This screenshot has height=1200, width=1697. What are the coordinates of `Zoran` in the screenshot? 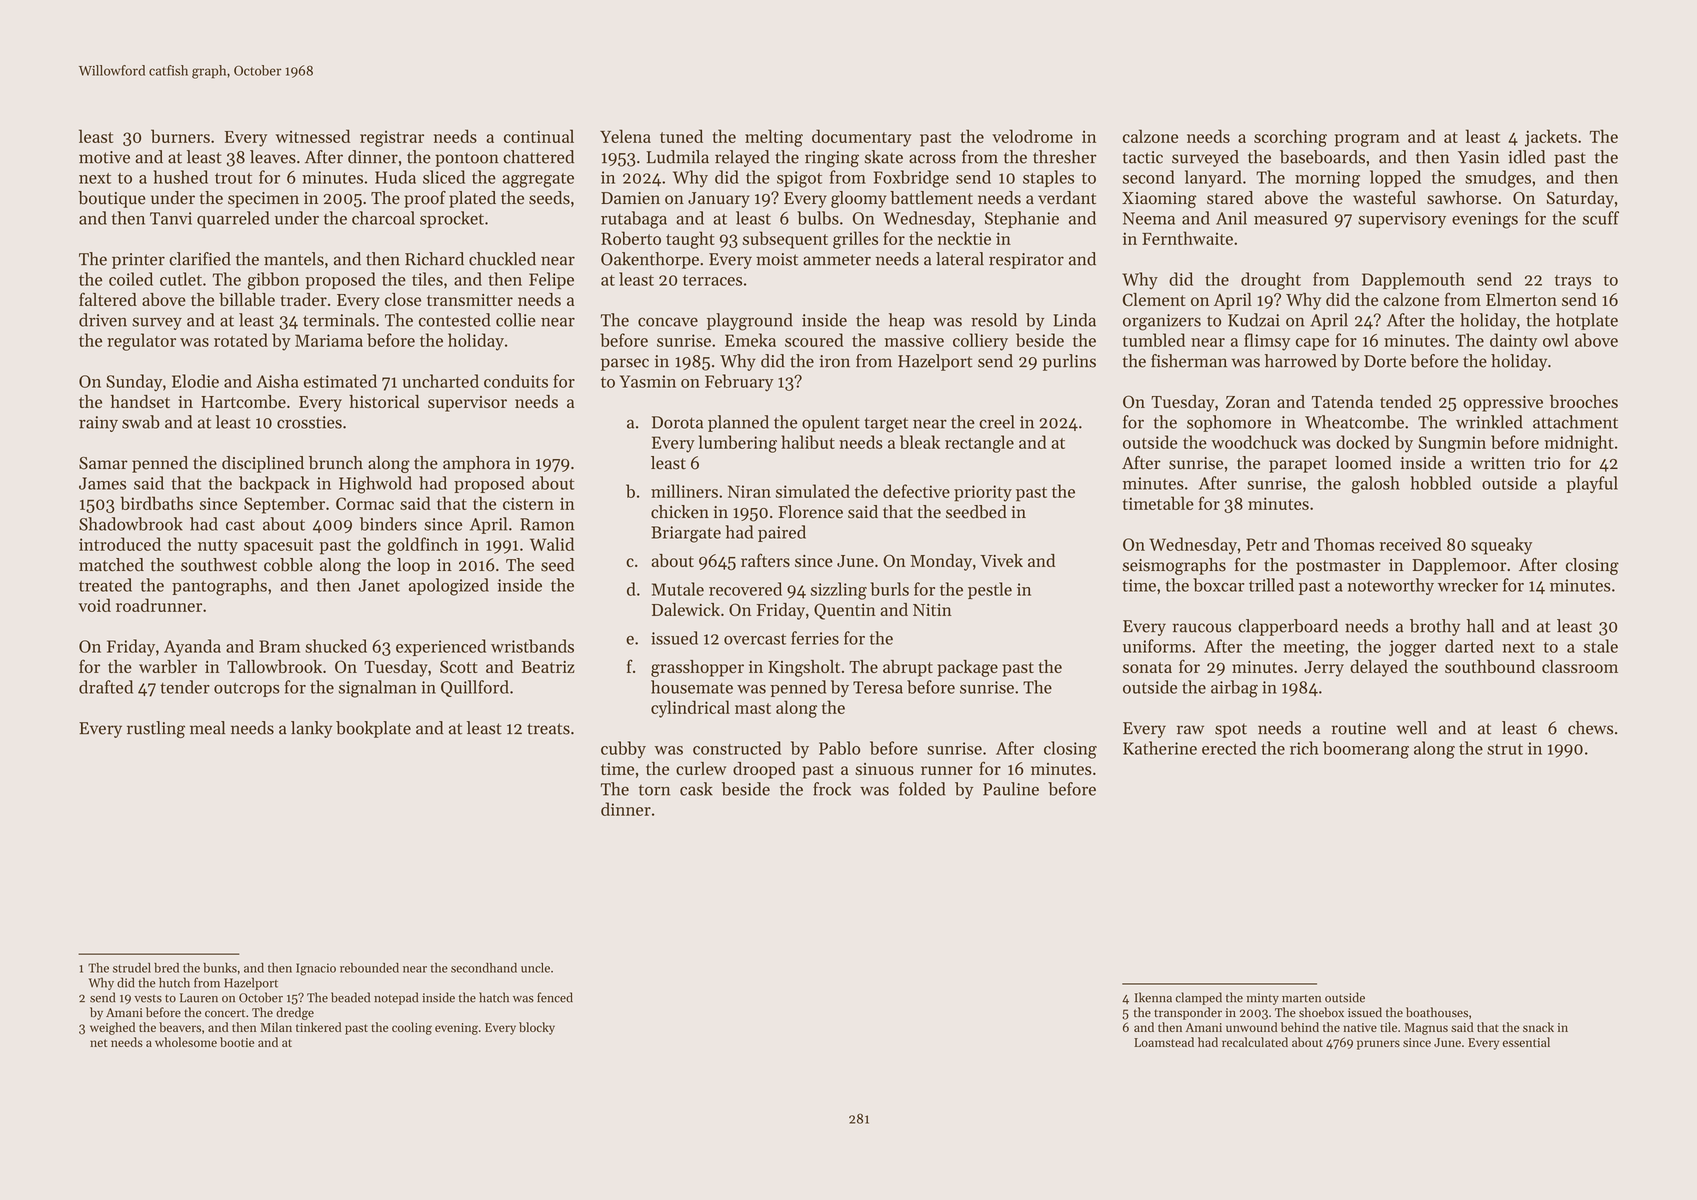 It's located at (1248, 402).
